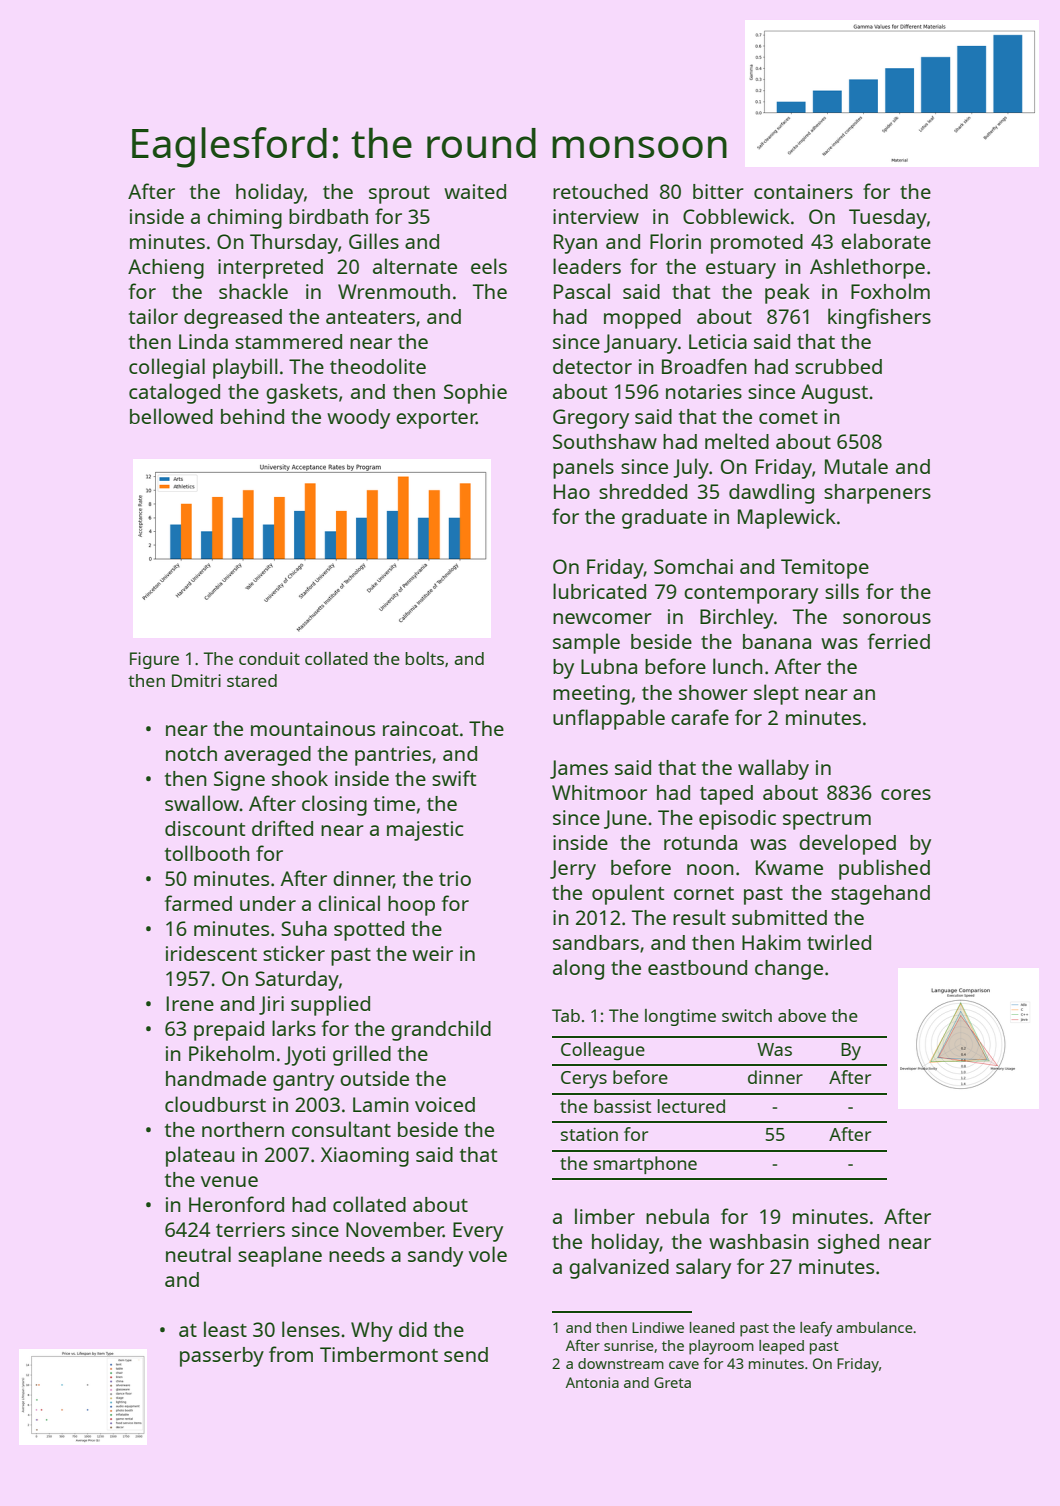 Image resolution: width=1060 pixels, height=1506 pixels. I want to click on Leticia, so click(718, 341).
